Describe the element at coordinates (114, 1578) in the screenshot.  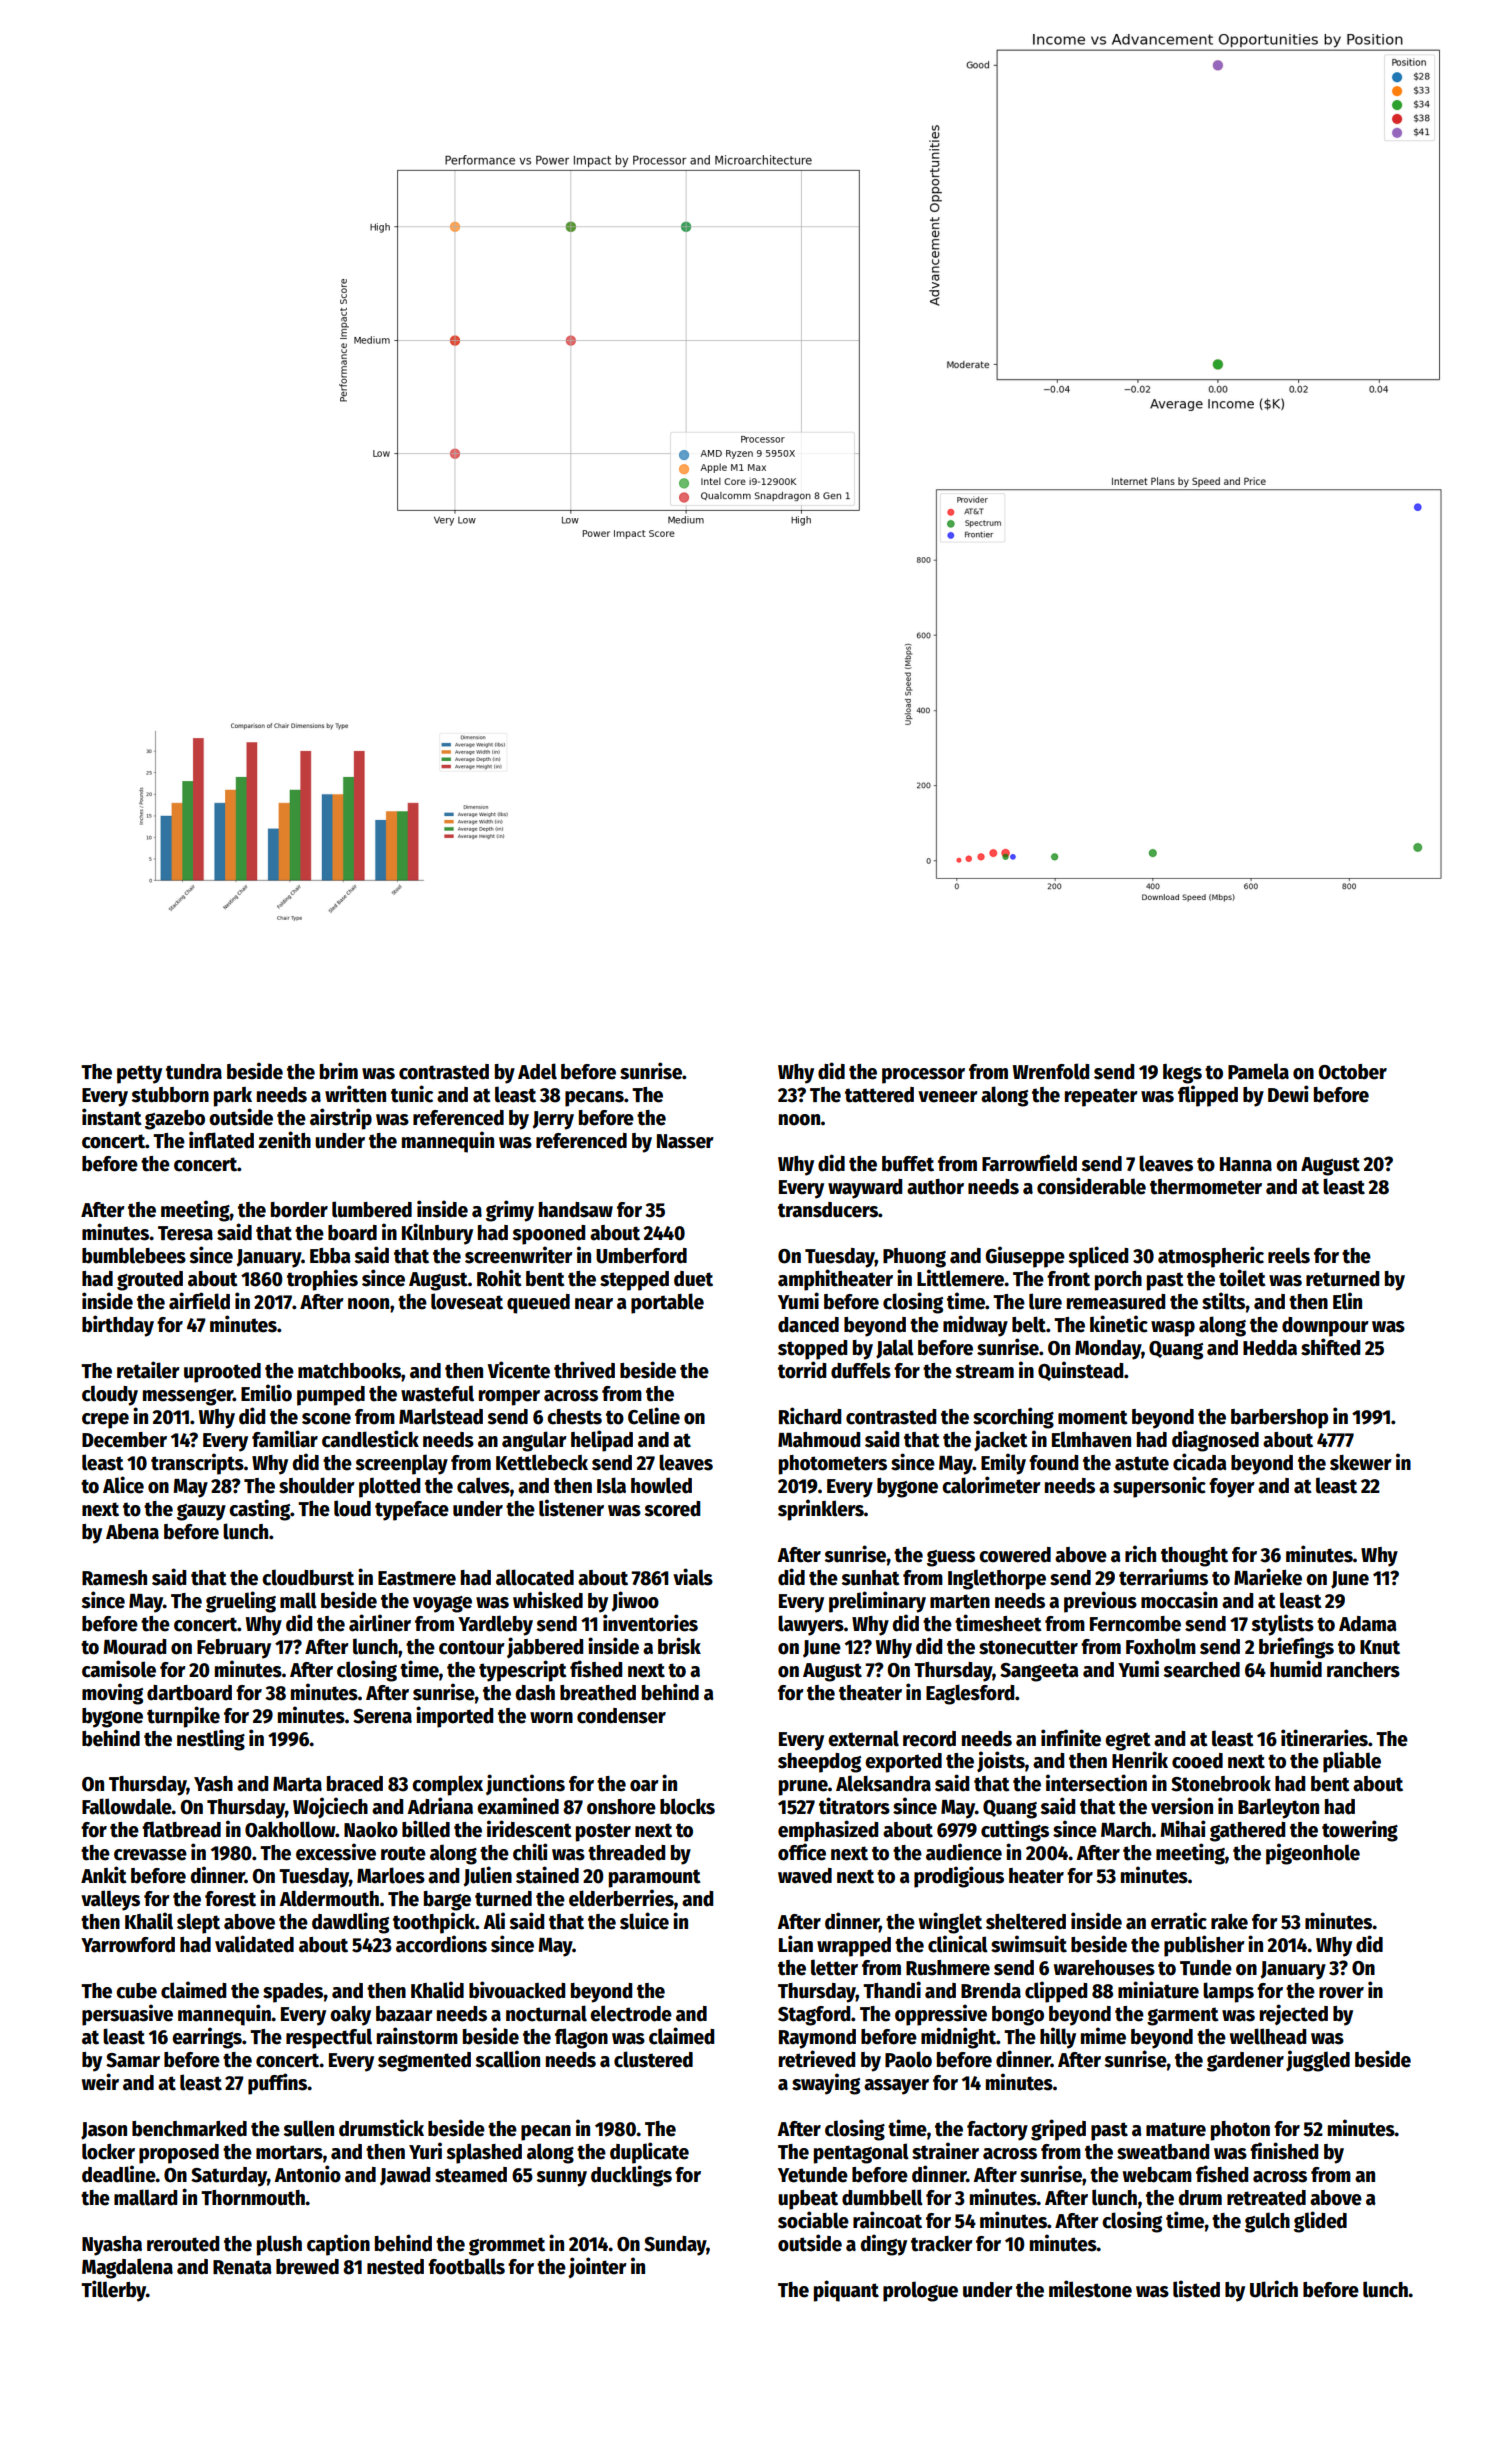
I see `Ramesh` at that location.
